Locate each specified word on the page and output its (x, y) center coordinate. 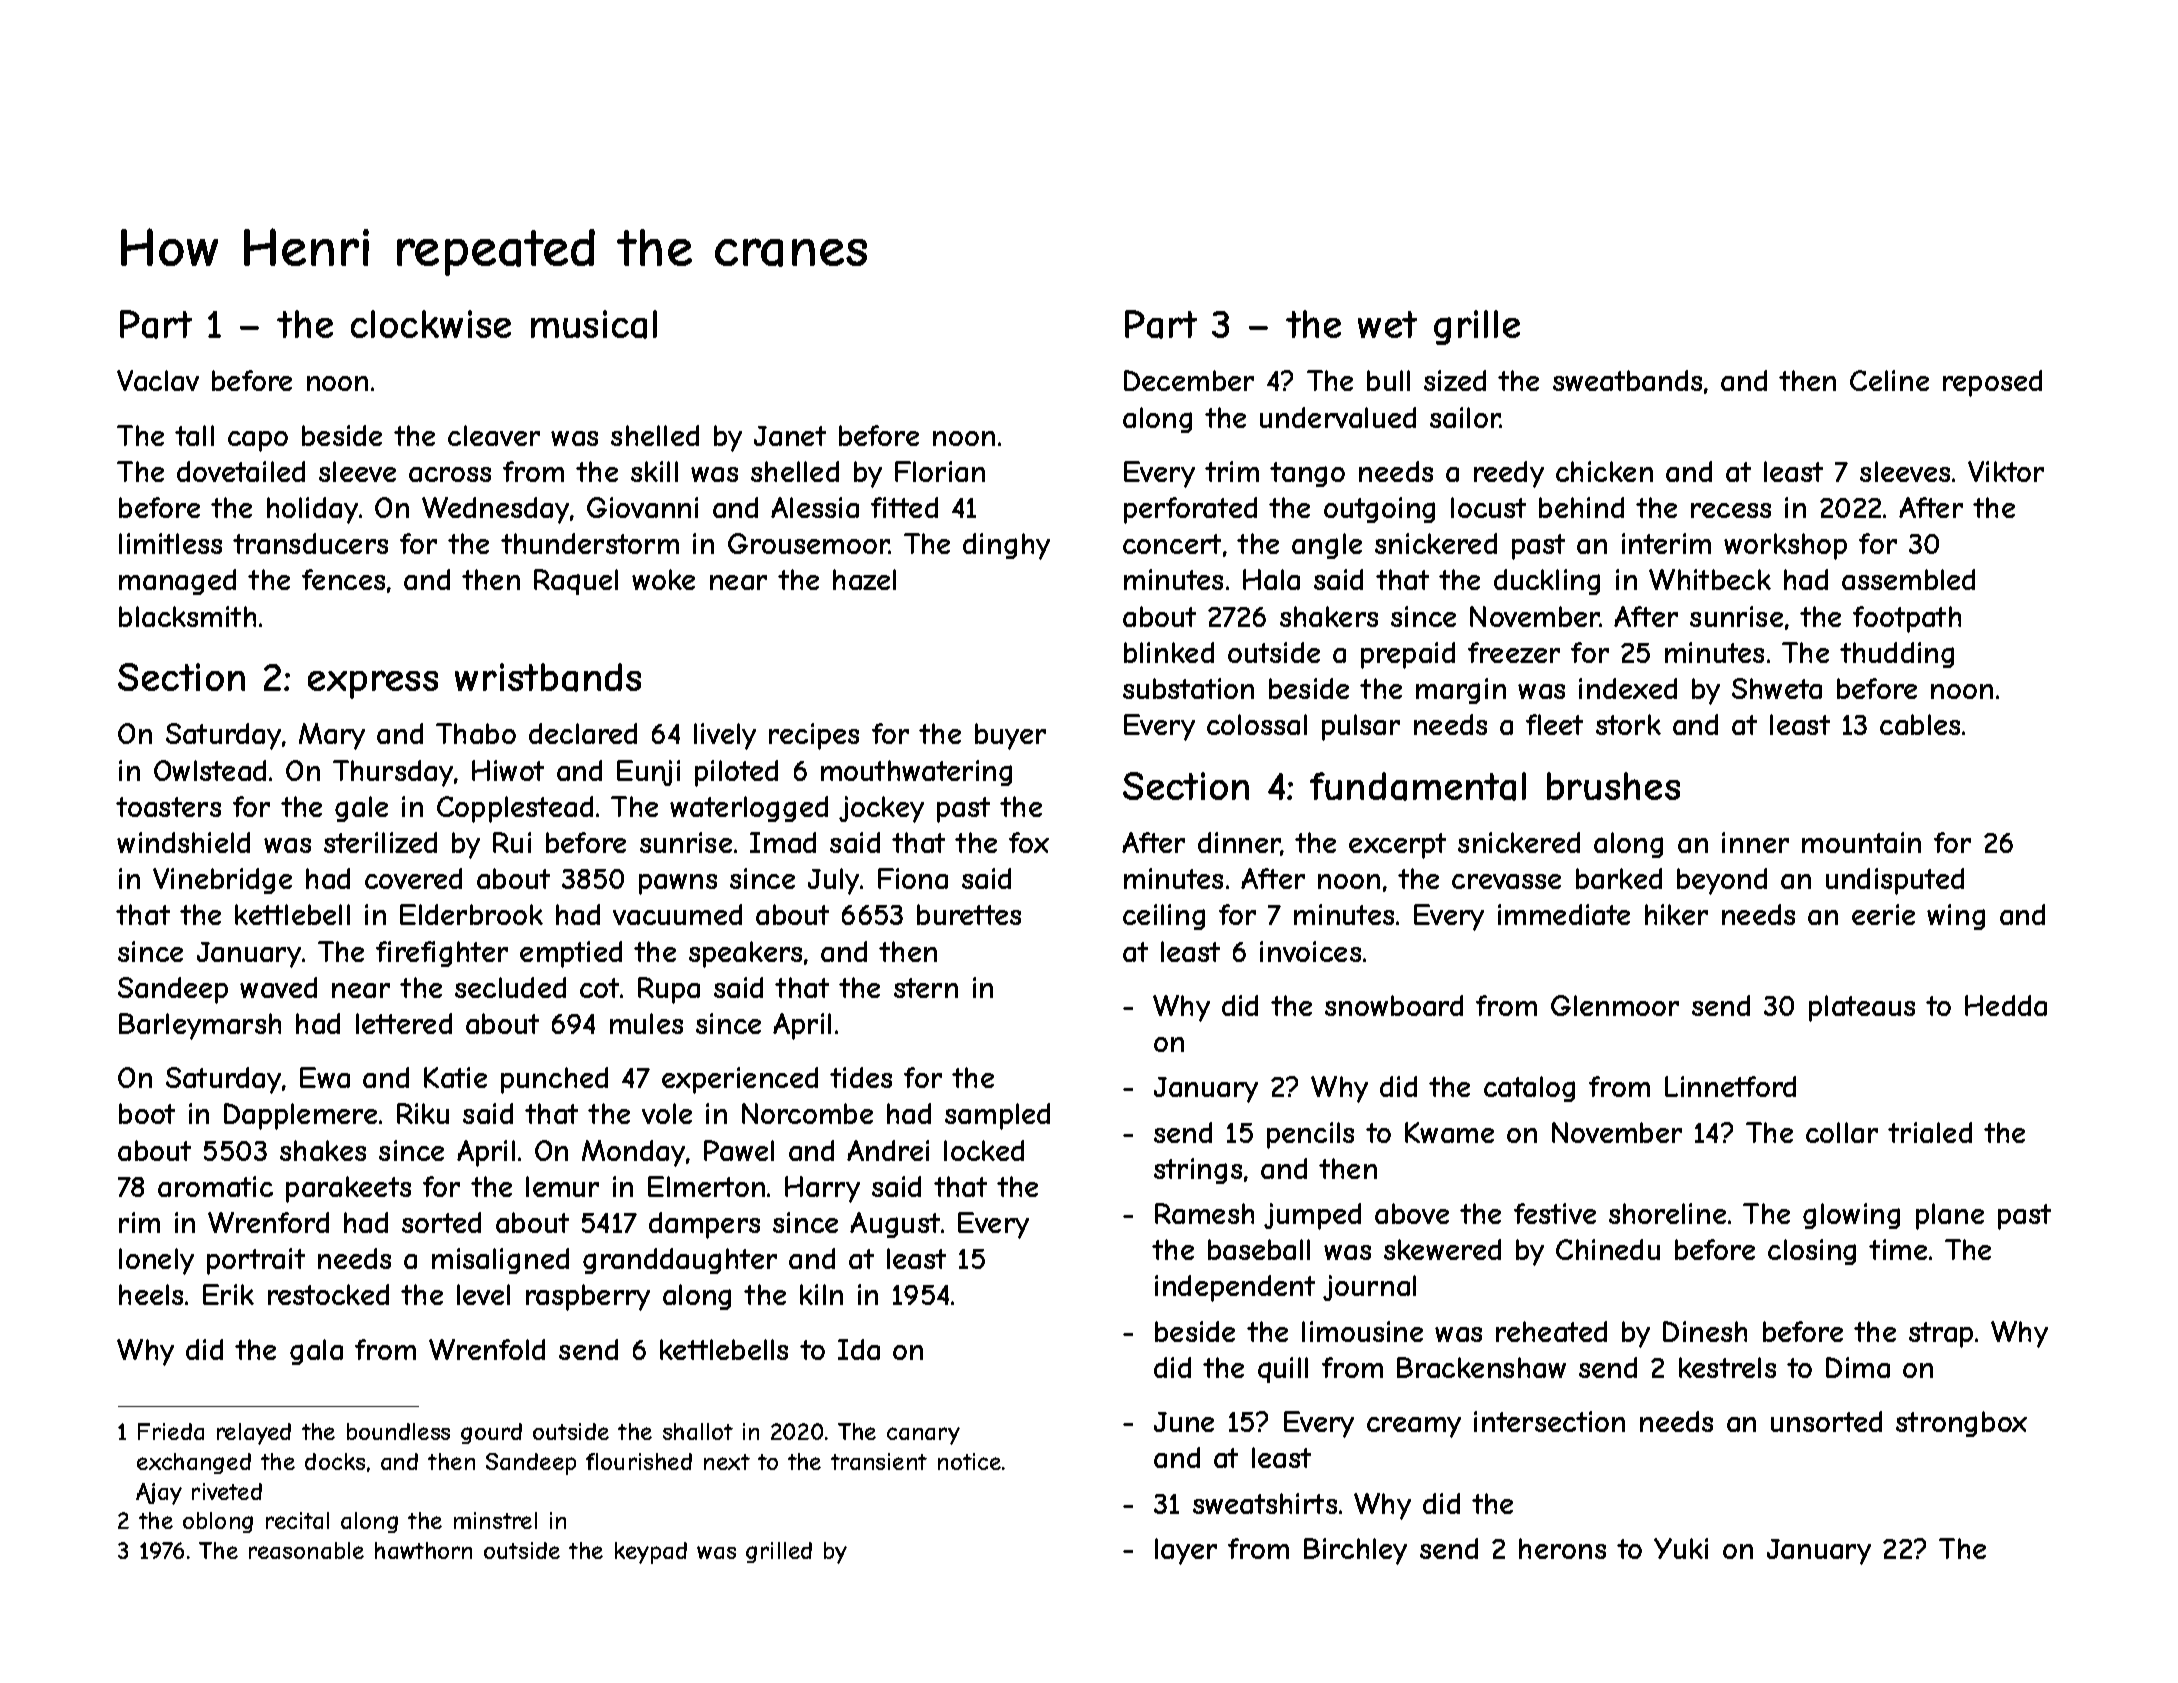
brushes (1613, 786)
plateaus (1862, 1008)
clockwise (431, 324)
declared (583, 733)
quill (1283, 1370)
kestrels (1727, 1367)
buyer (1010, 736)
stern (926, 988)
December (1189, 380)
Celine (1889, 380)
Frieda (171, 1431)
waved (278, 987)
